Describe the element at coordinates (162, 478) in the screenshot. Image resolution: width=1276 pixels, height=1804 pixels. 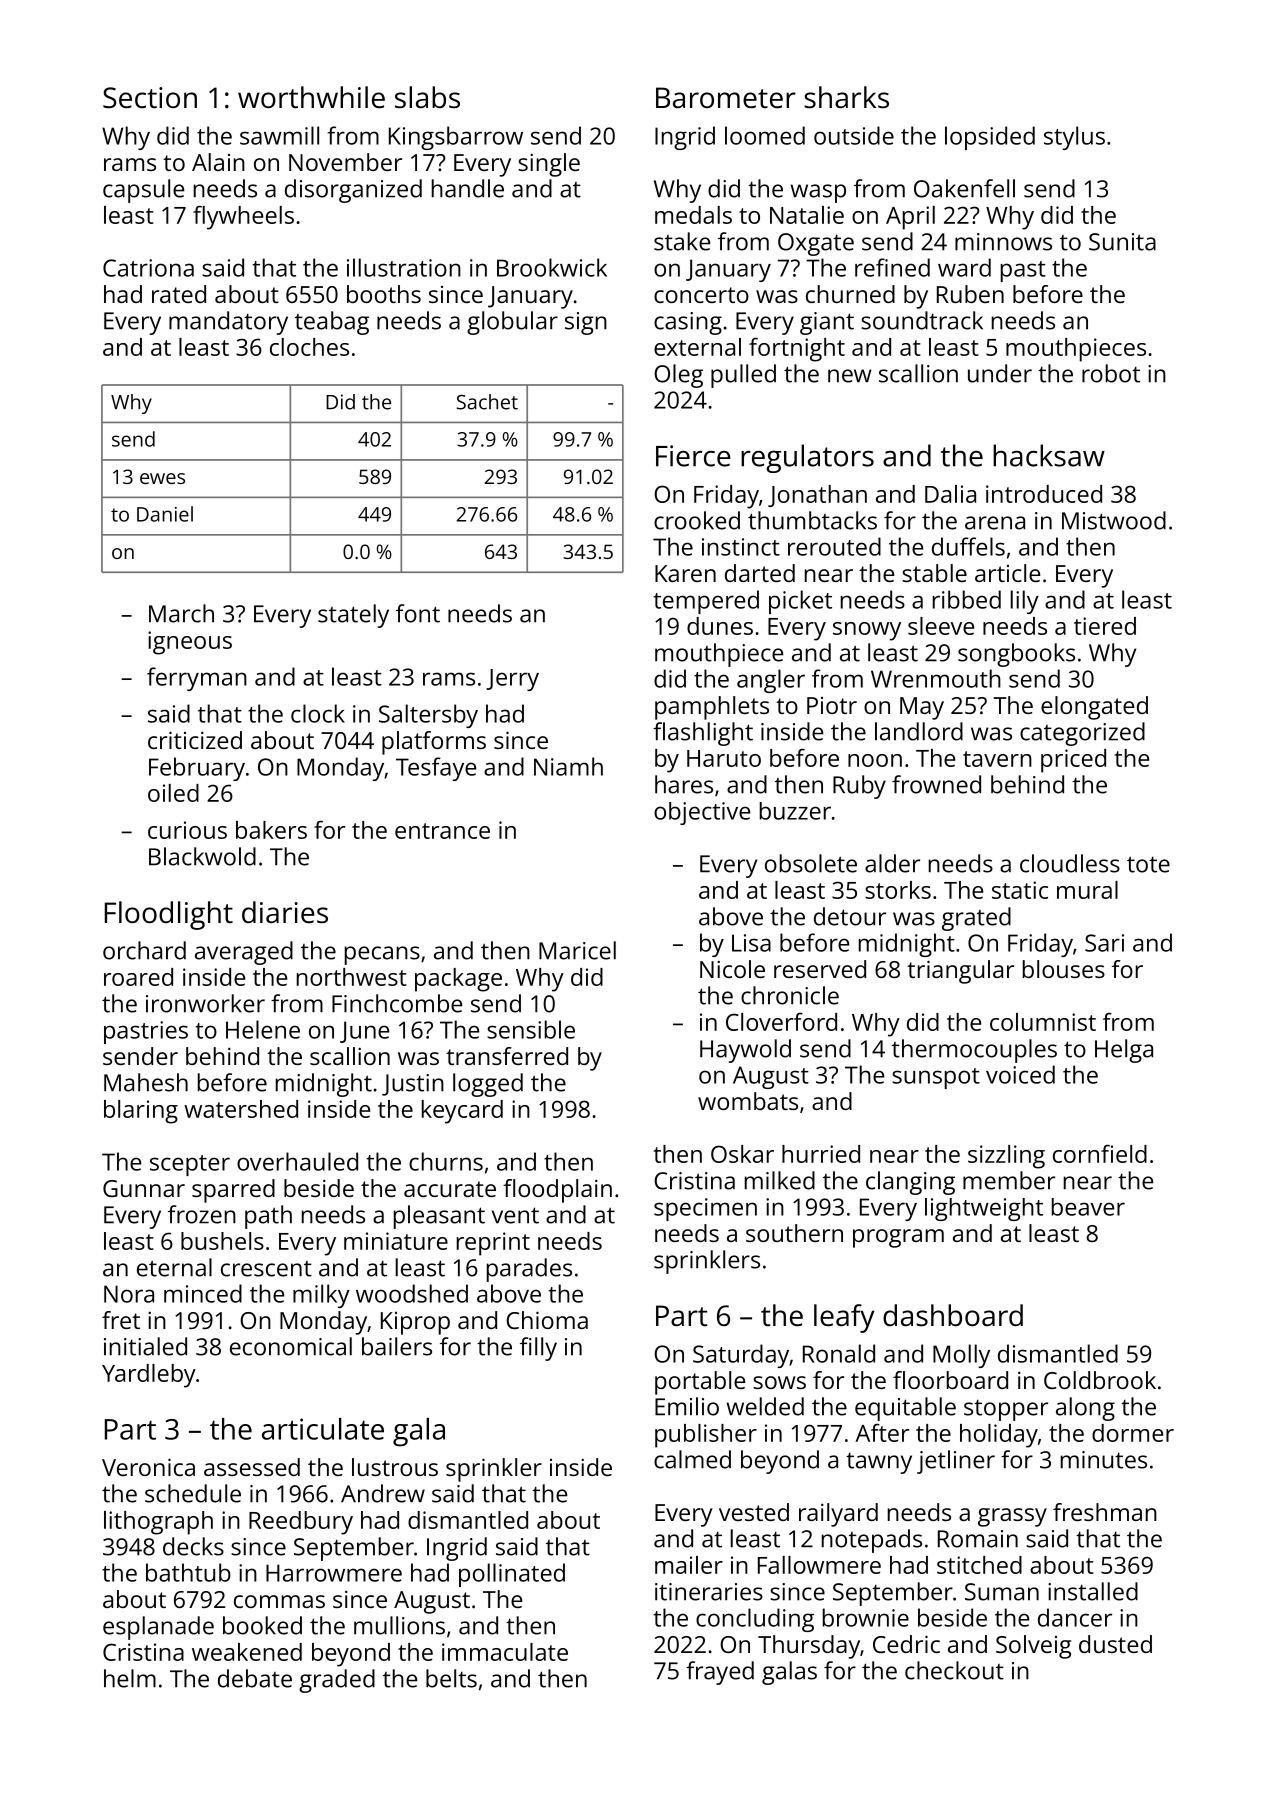
I see `ewes` at that location.
